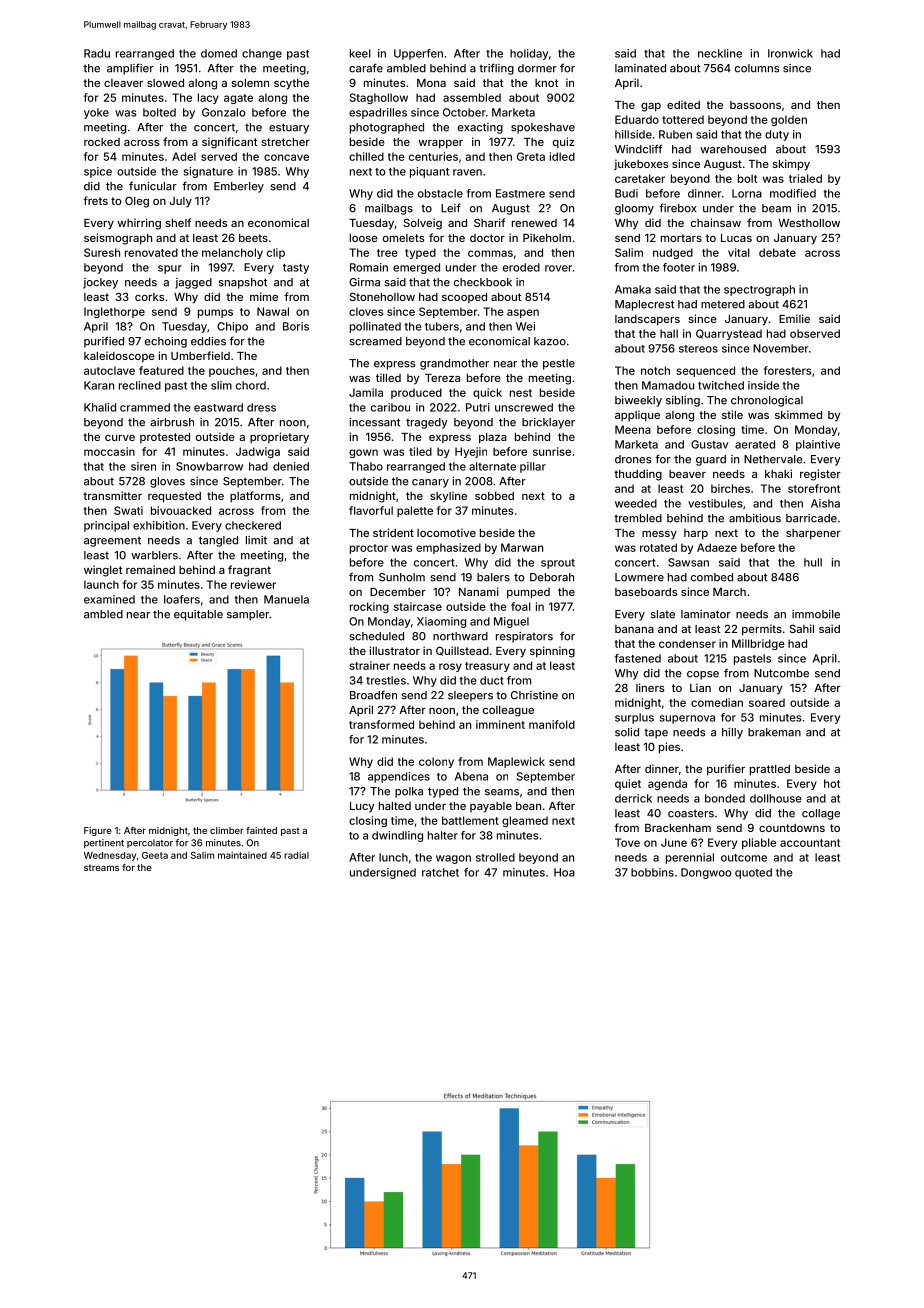  I want to click on emphasized, so click(448, 548).
